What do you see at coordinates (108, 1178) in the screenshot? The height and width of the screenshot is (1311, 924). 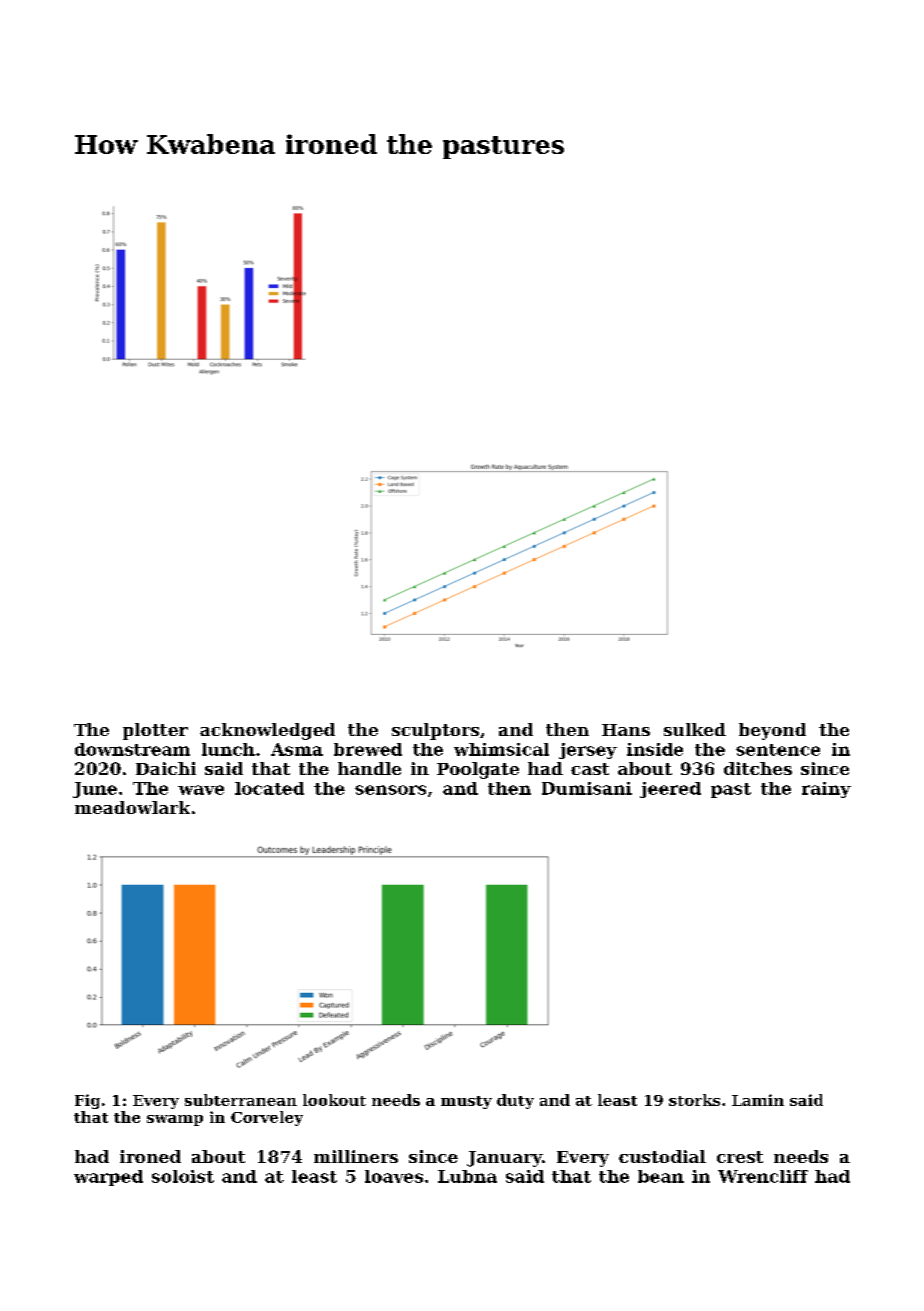 I see `warped` at bounding box center [108, 1178].
